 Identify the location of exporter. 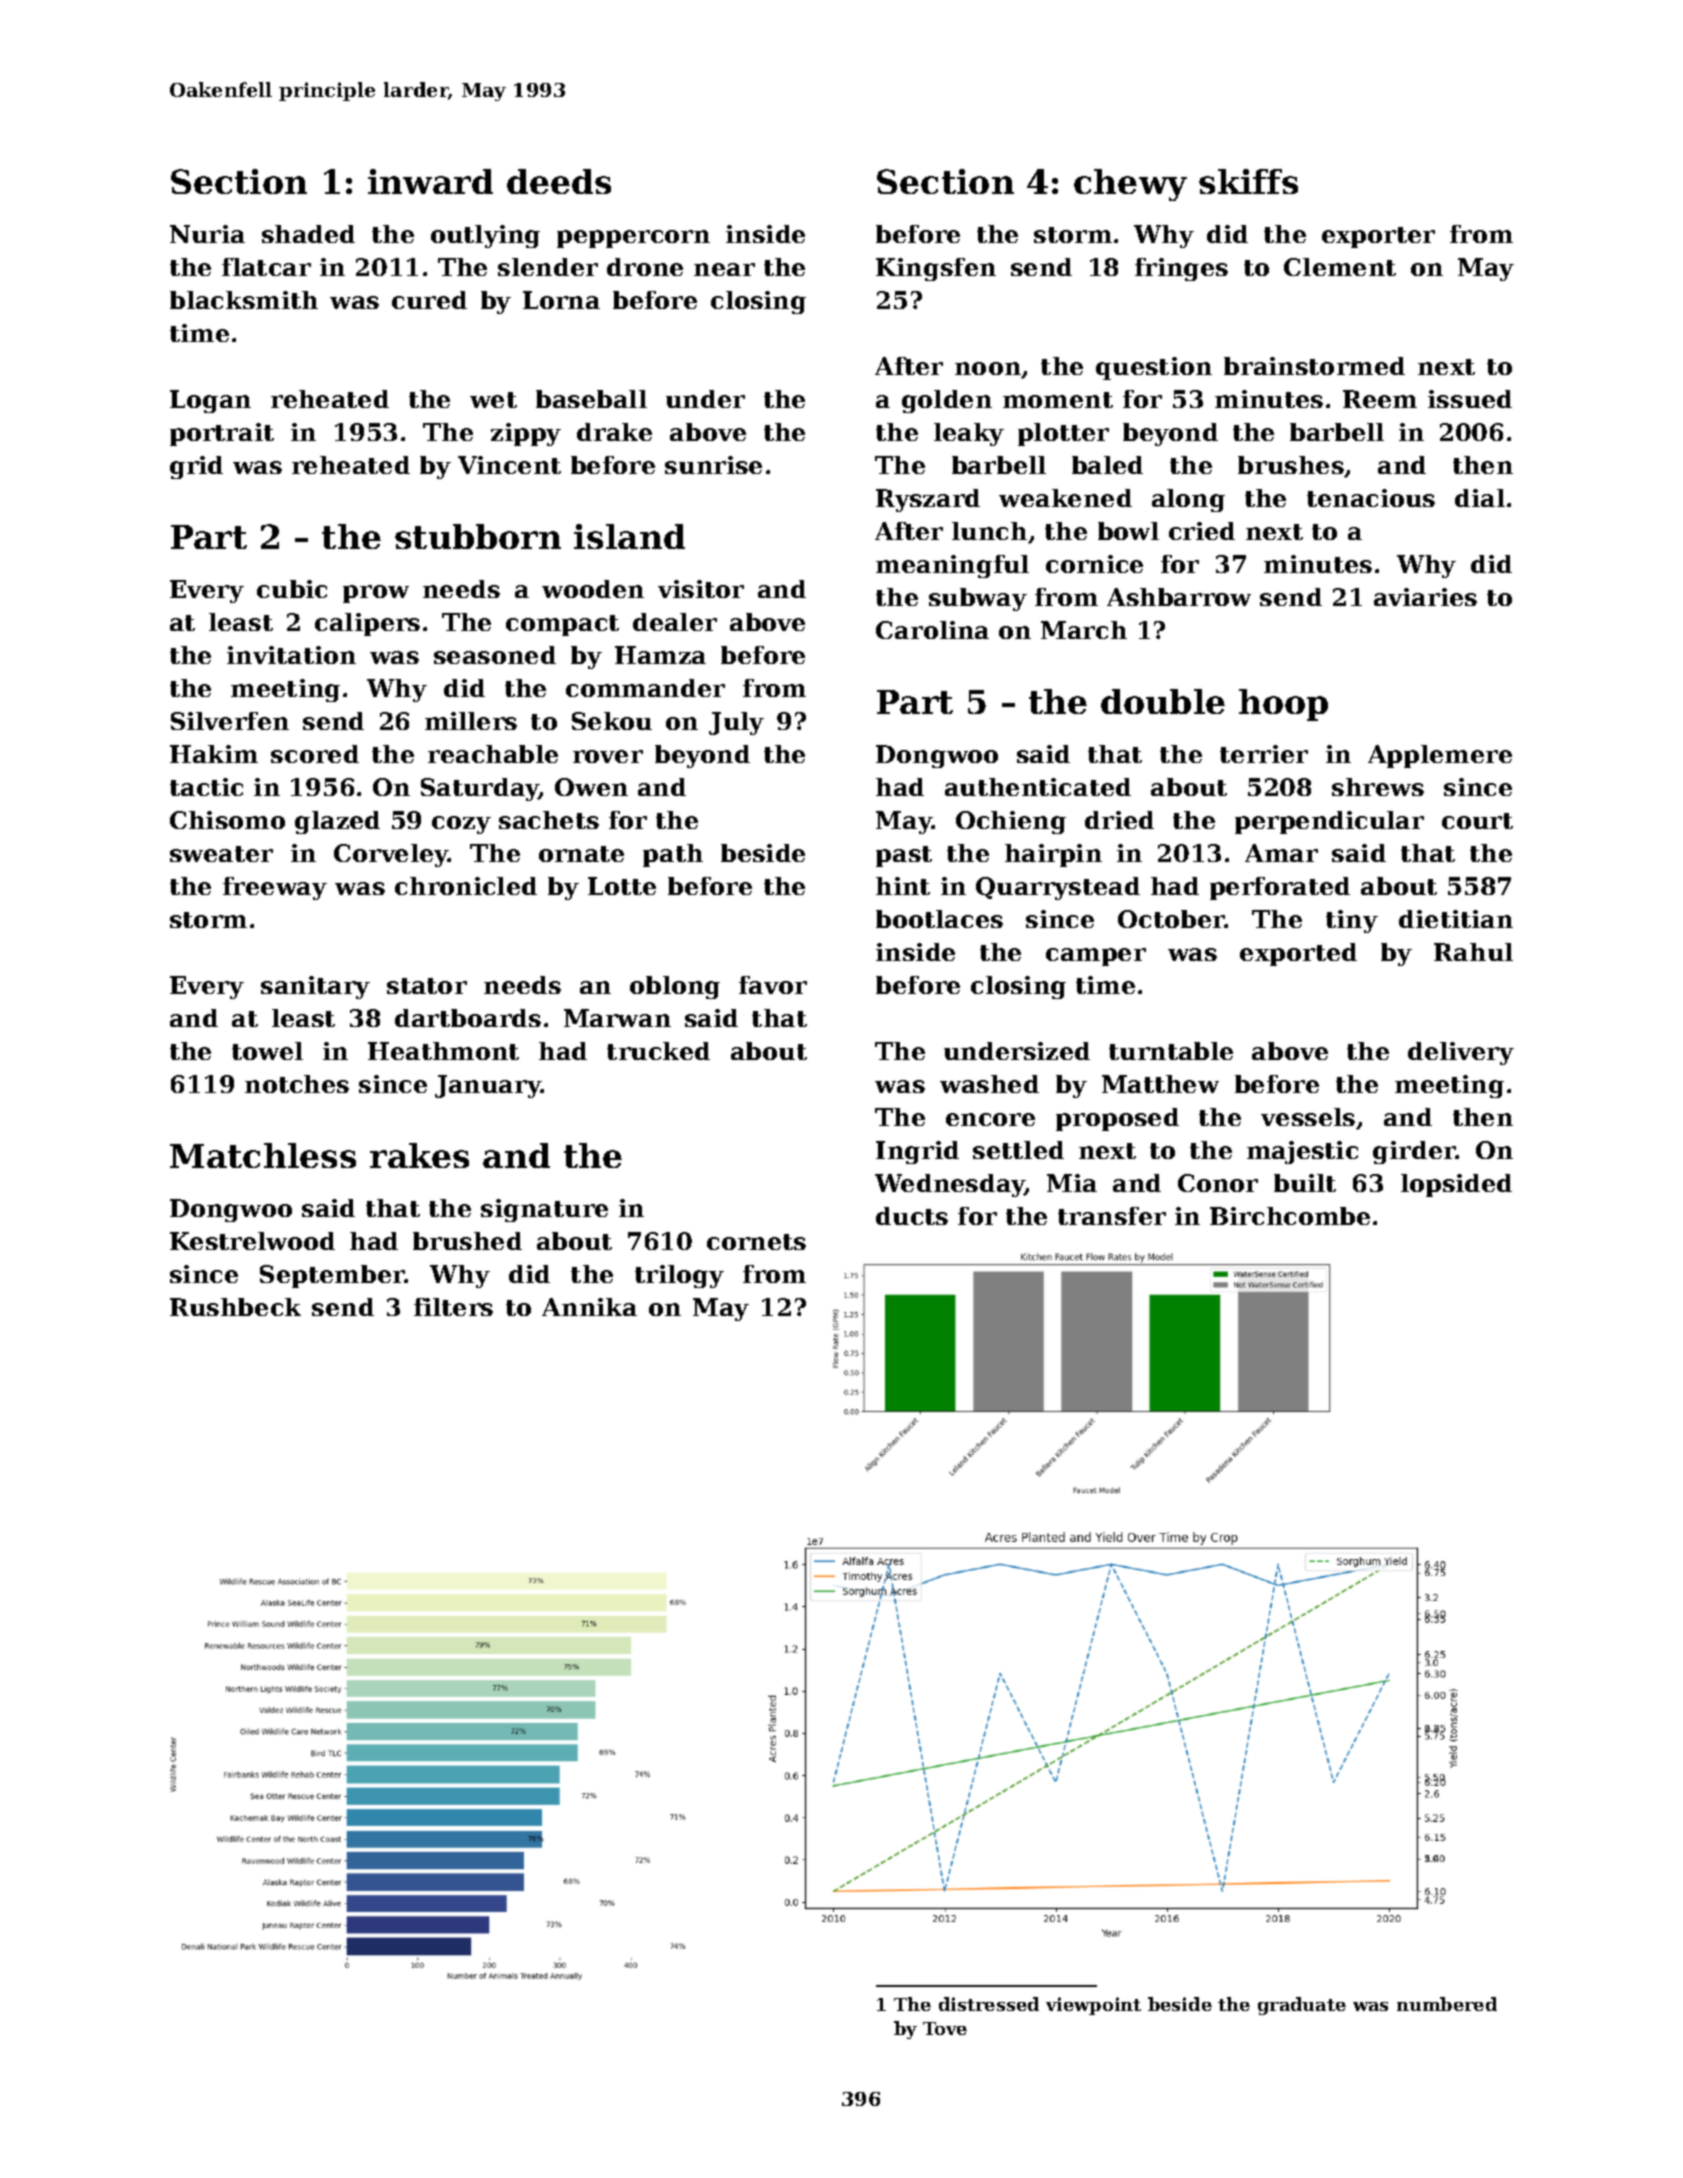
(1378, 237).
